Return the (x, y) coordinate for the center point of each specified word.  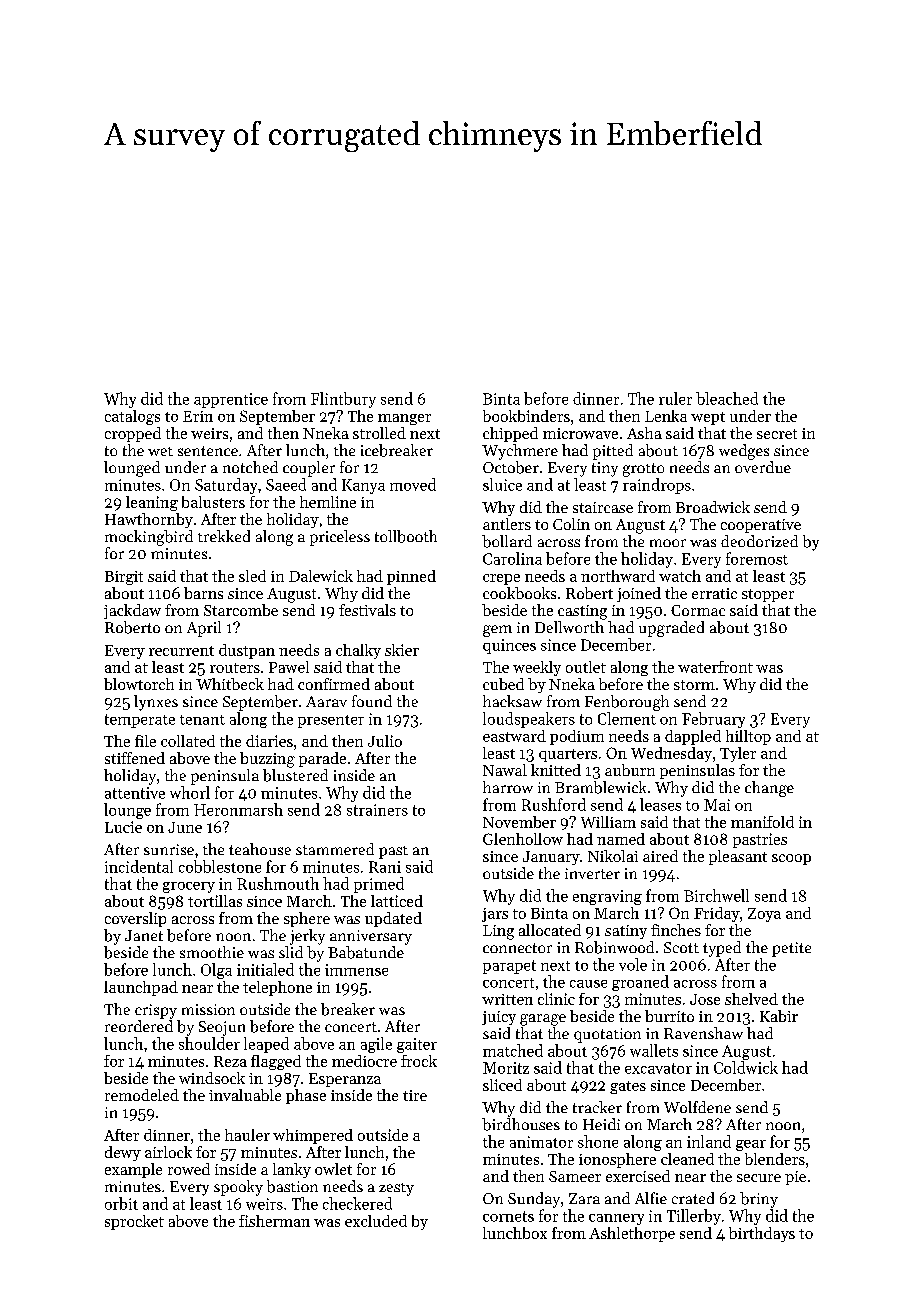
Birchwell (716, 895)
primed (379, 885)
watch (680, 576)
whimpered (313, 1136)
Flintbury (343, 400)
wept (708, 418)
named (621, 839)
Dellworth (569, 627)
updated (393, 919)
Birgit (124, 578)
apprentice (231, 400)
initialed (265, 969)
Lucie (123, 827)
